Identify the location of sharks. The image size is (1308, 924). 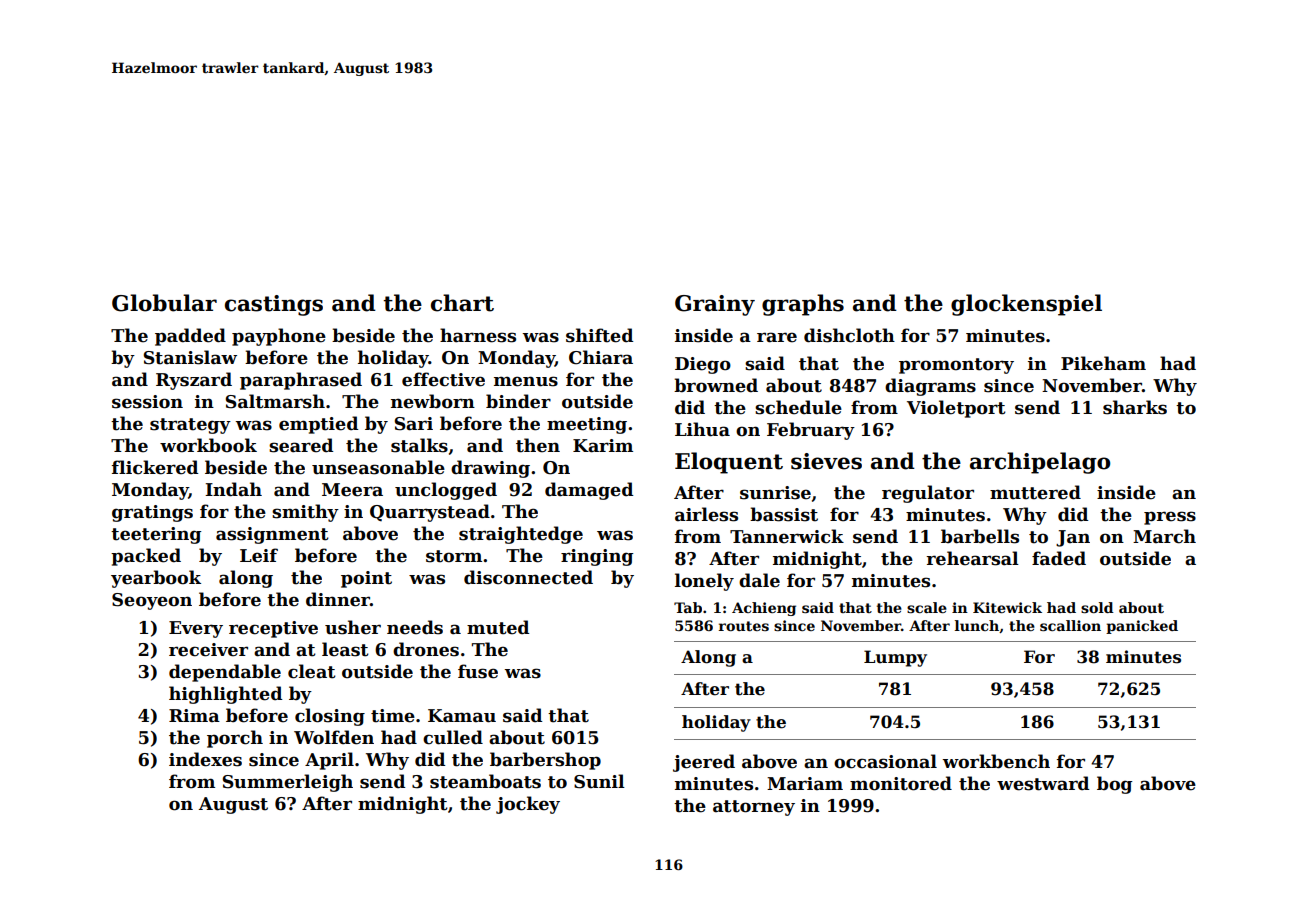
(1135, 407).
